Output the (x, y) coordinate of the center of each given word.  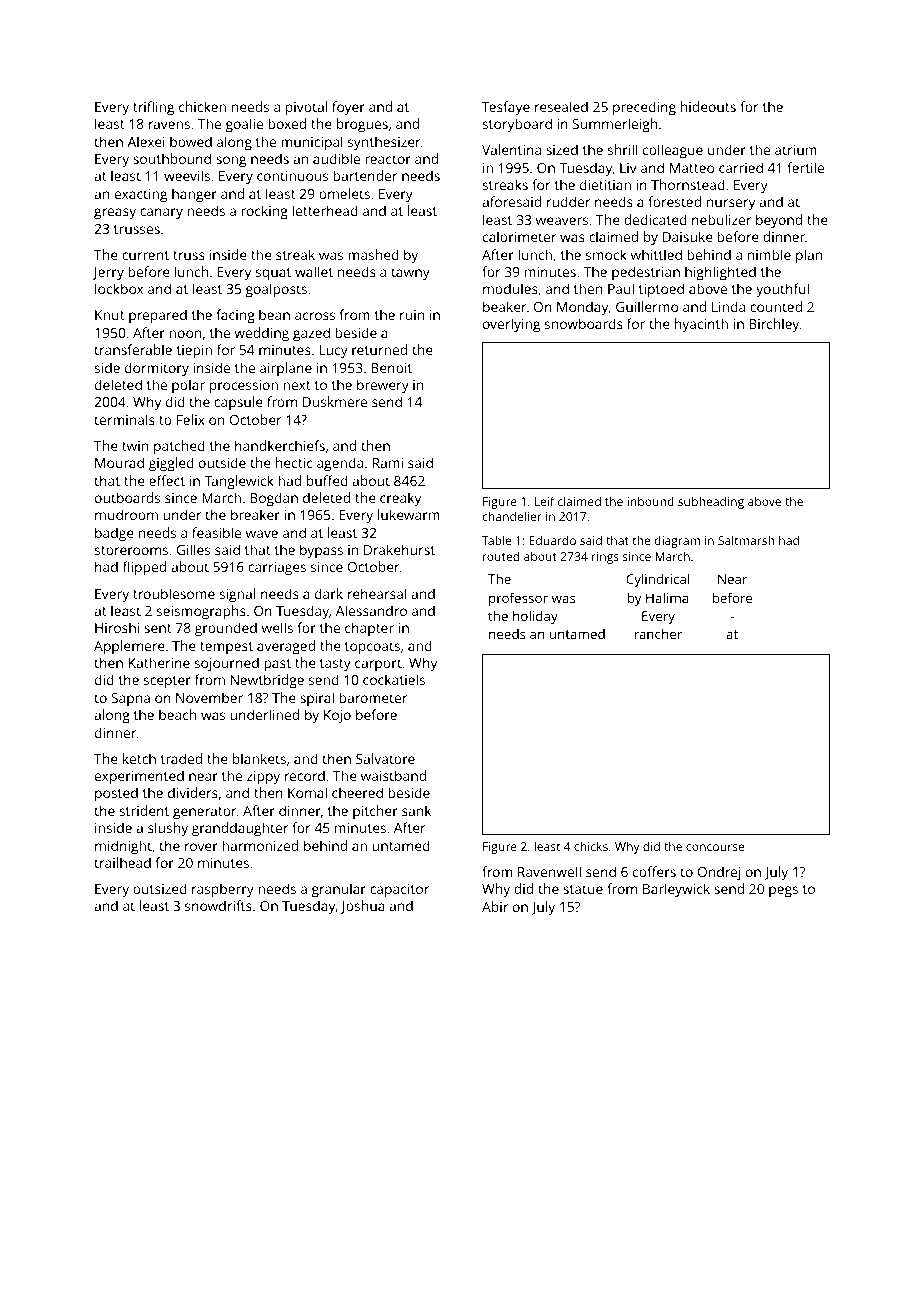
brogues (362, 125)
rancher (658, 634)
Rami (388, 463)
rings (605, 558)
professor (518, 599)
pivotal (306, 108)
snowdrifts (218, 905)
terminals (124, 419)
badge (114, 534)
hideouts (708, 106)
